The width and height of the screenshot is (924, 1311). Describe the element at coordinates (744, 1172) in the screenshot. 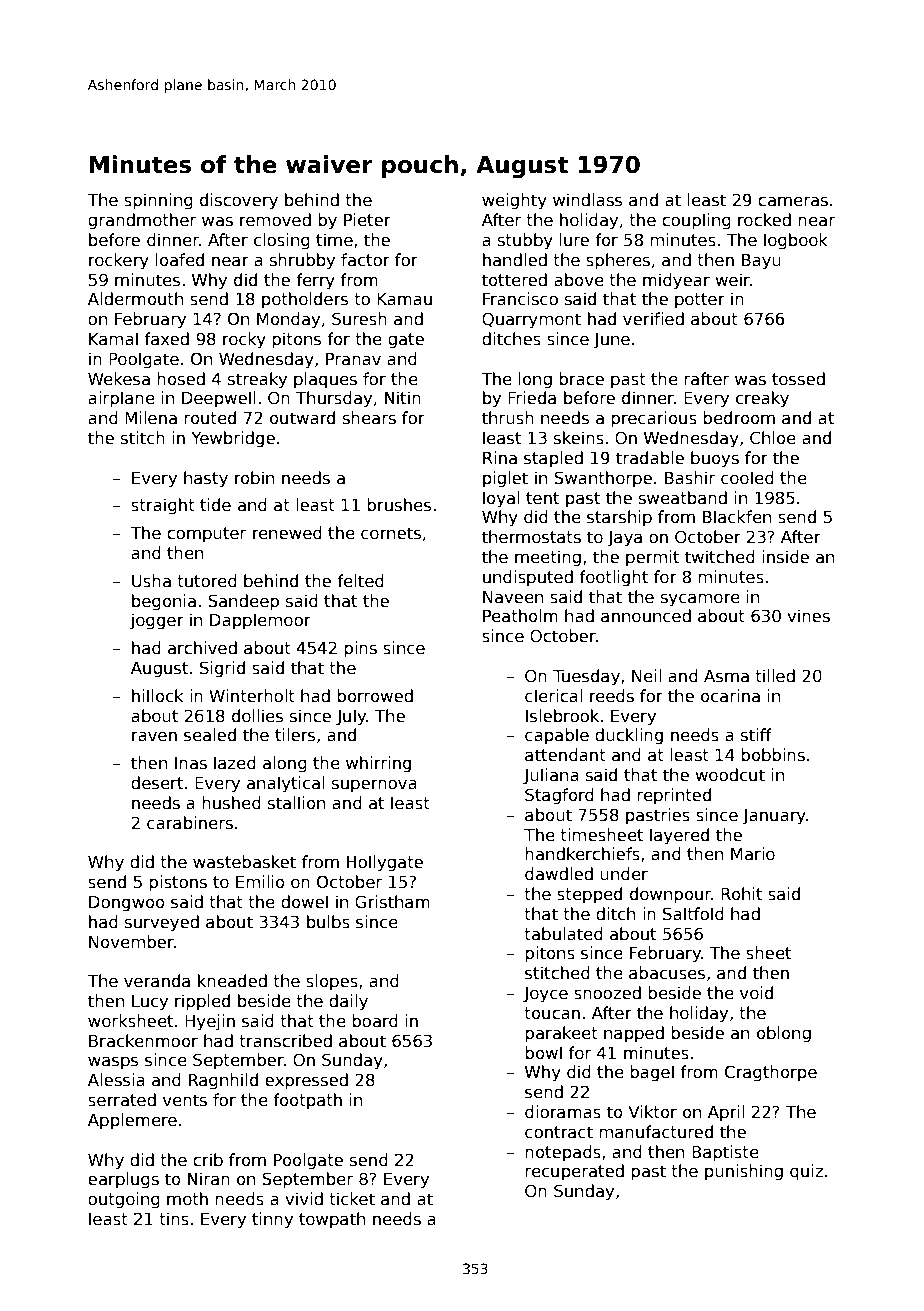

I see `punishing` at that location.
